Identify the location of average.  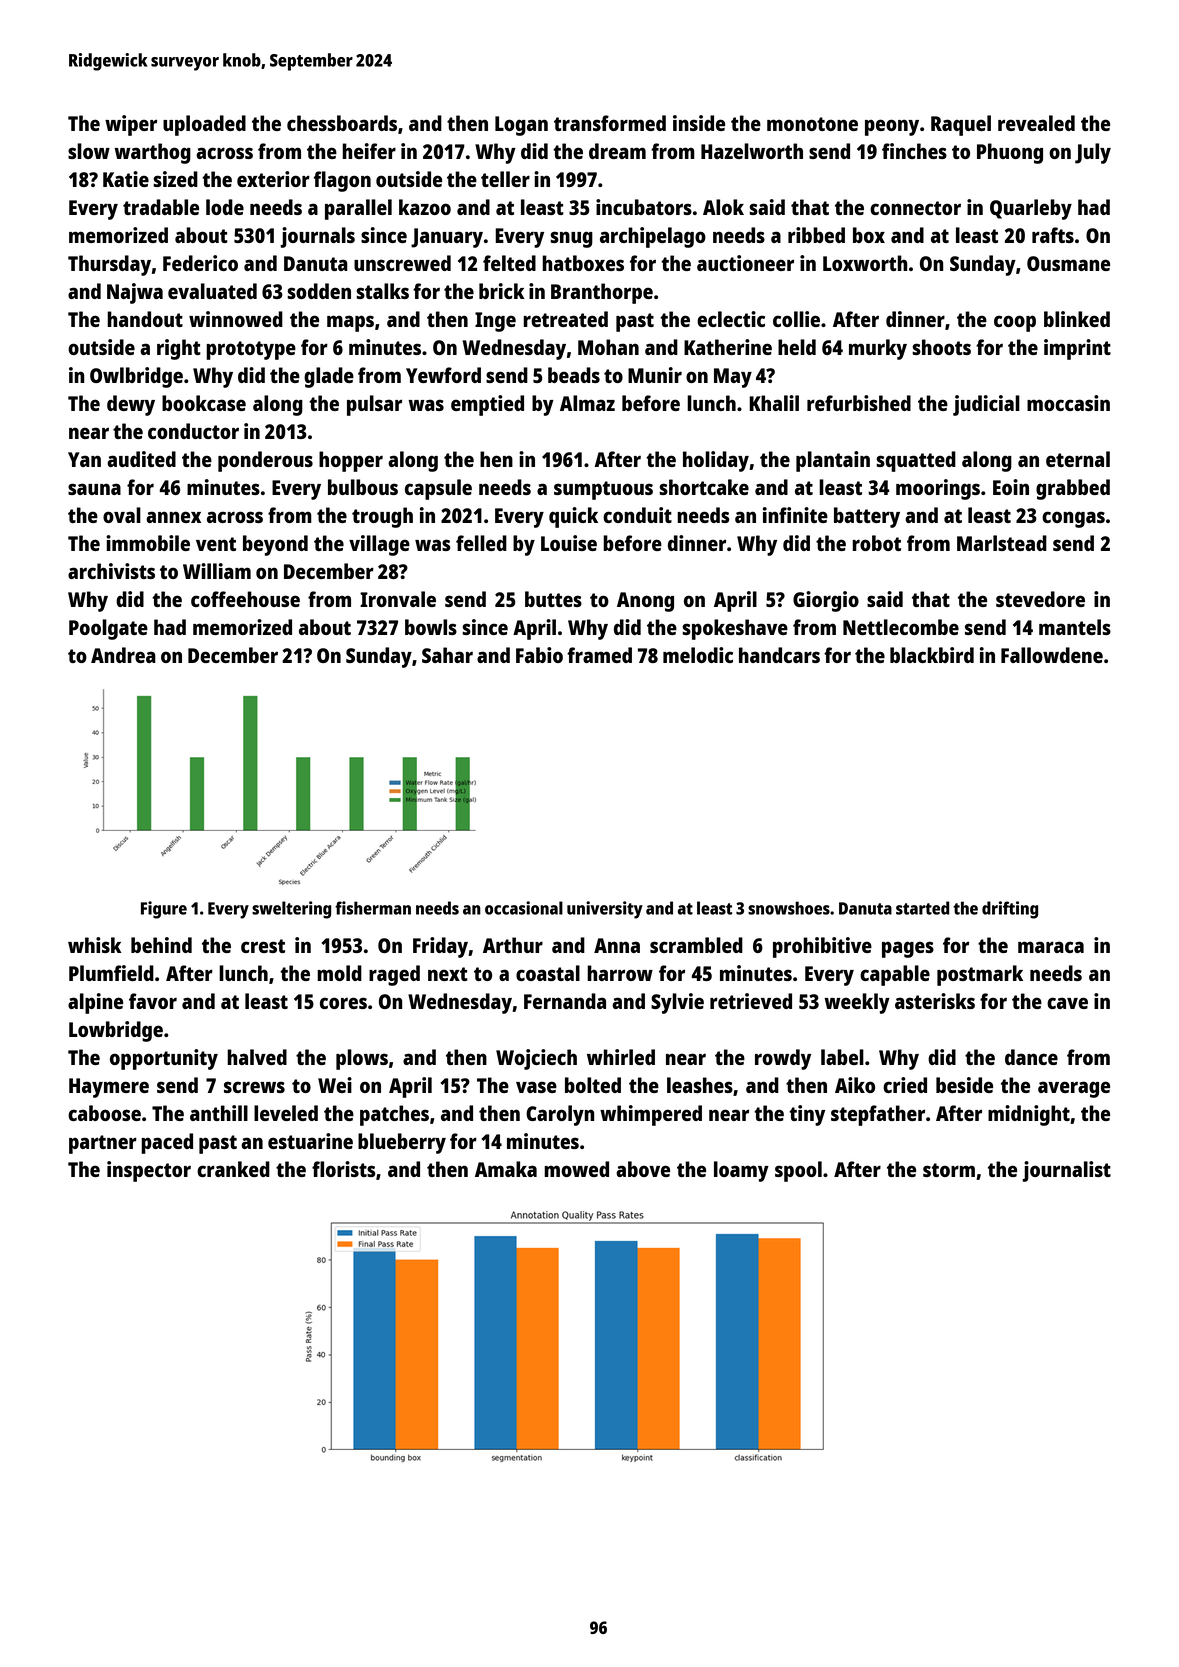
(1074, 1089).
